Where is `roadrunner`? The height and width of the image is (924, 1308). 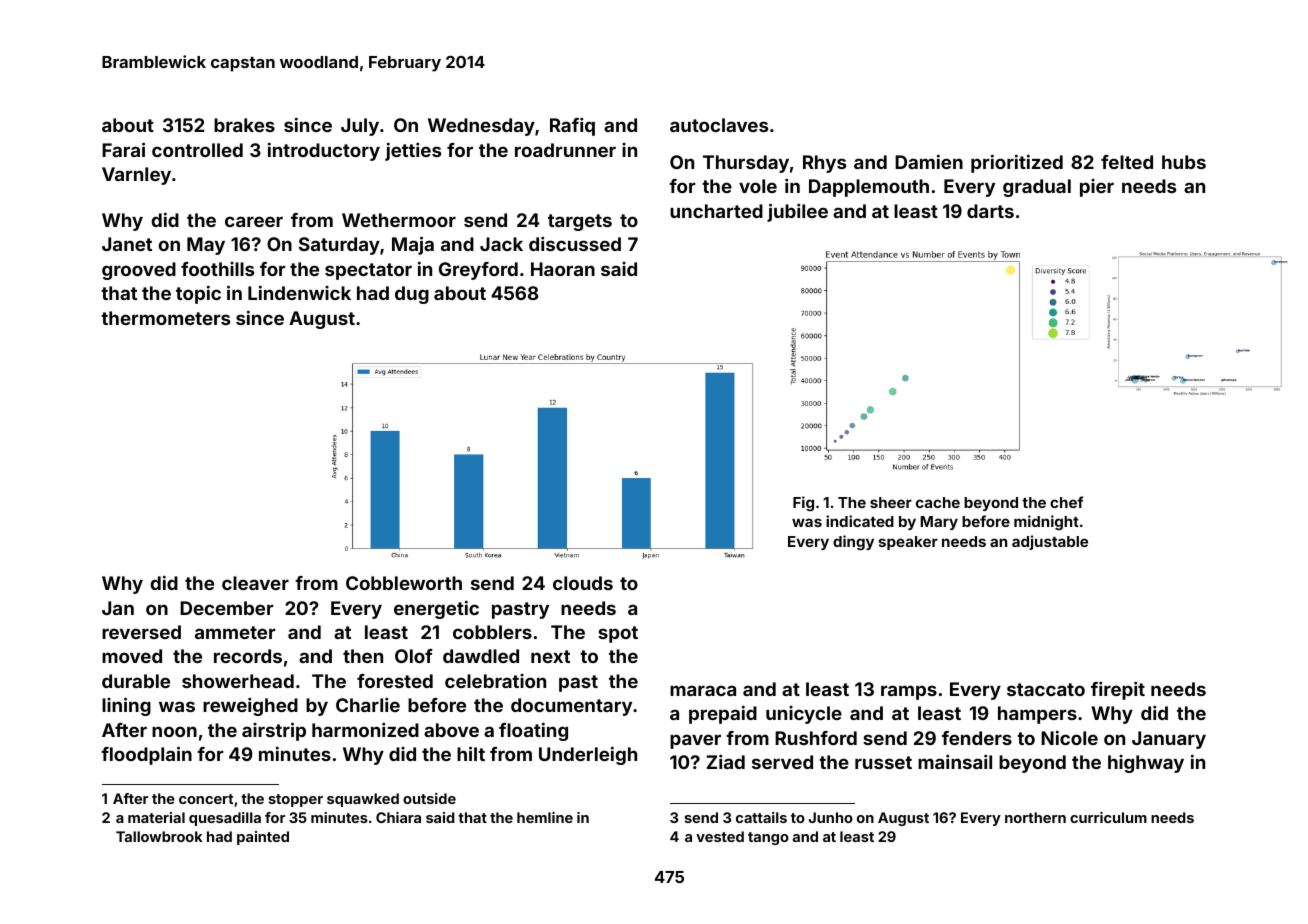 roadrunner is located at coordinates (565, 150).
